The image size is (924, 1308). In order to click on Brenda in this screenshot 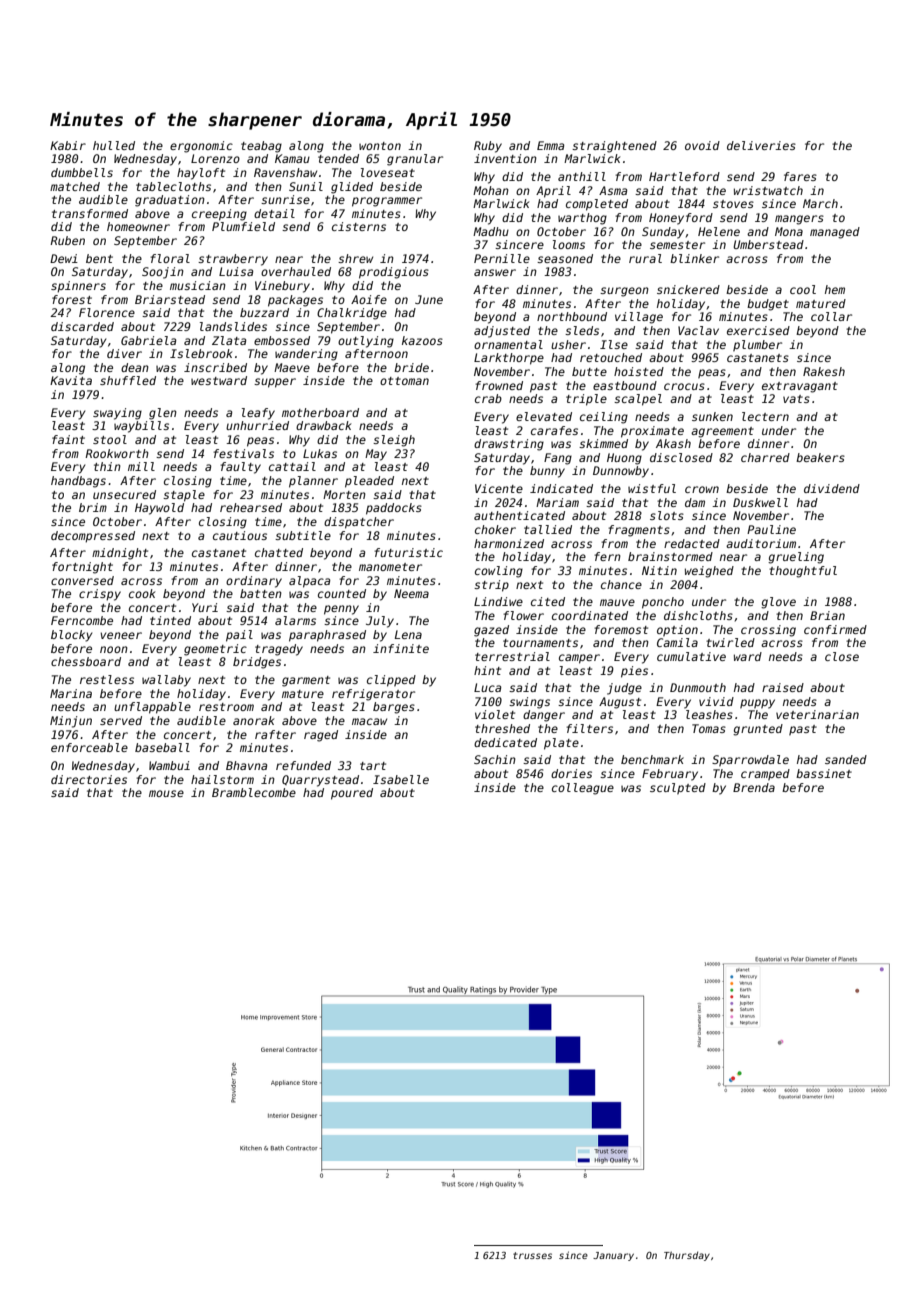, I will do `click(754, 787)`.
